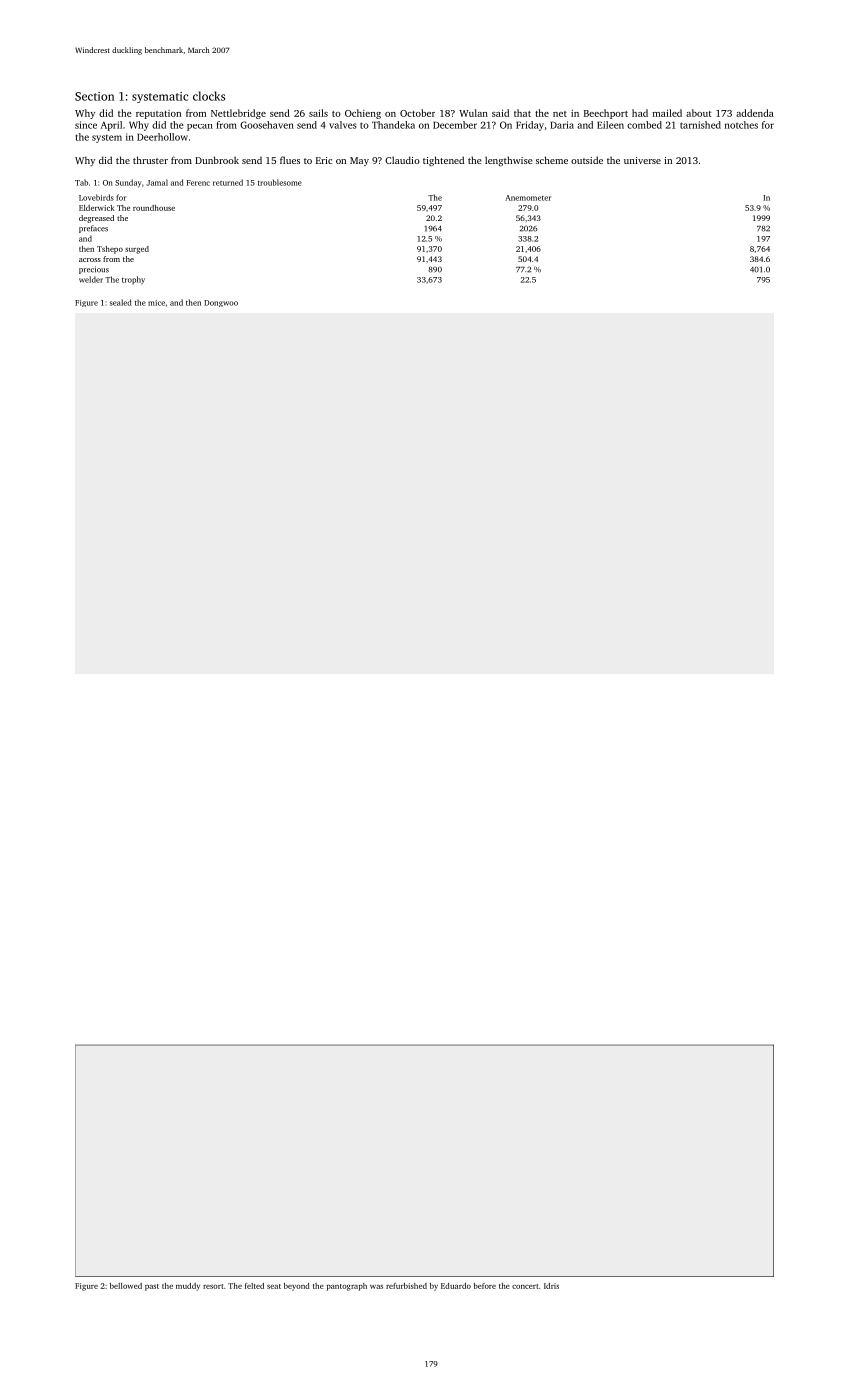 Image resolution: width=849 pixels, height=1400 pixels. Describe the element at coordinates (347, 1287) in the image. I see `pantograph` at that location.
